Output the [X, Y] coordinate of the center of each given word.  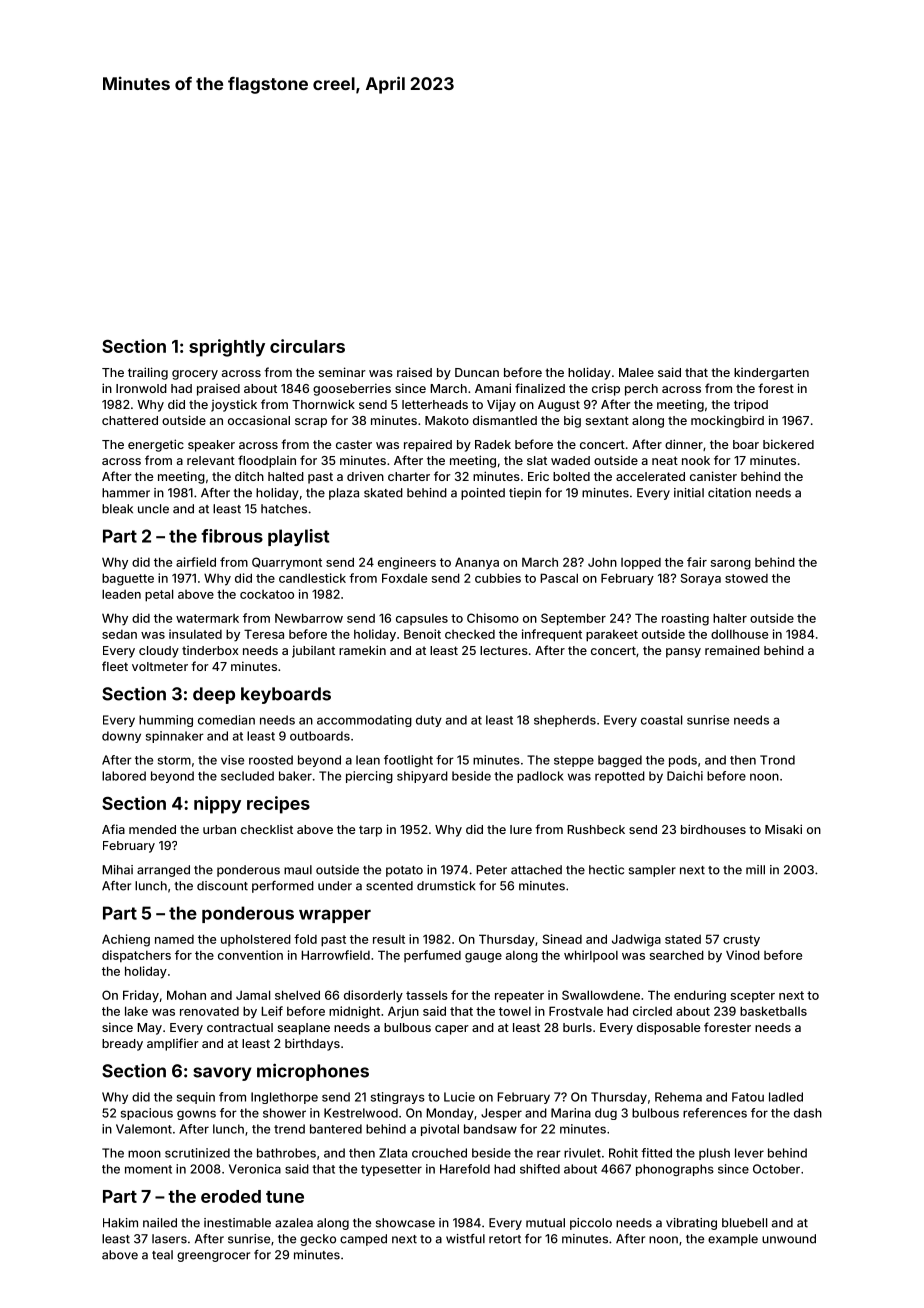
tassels [427, 995]
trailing [148, 373]
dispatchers [136, 956]
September [573, 619]
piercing [369, 777]
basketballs [773, 1011]
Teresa [264, 634]
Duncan [477, 372]
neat [665, 460]
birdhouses [713, 829]
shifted [540, 1169]
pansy [683, 653]
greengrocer [213, 1257]
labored [124, 776]
